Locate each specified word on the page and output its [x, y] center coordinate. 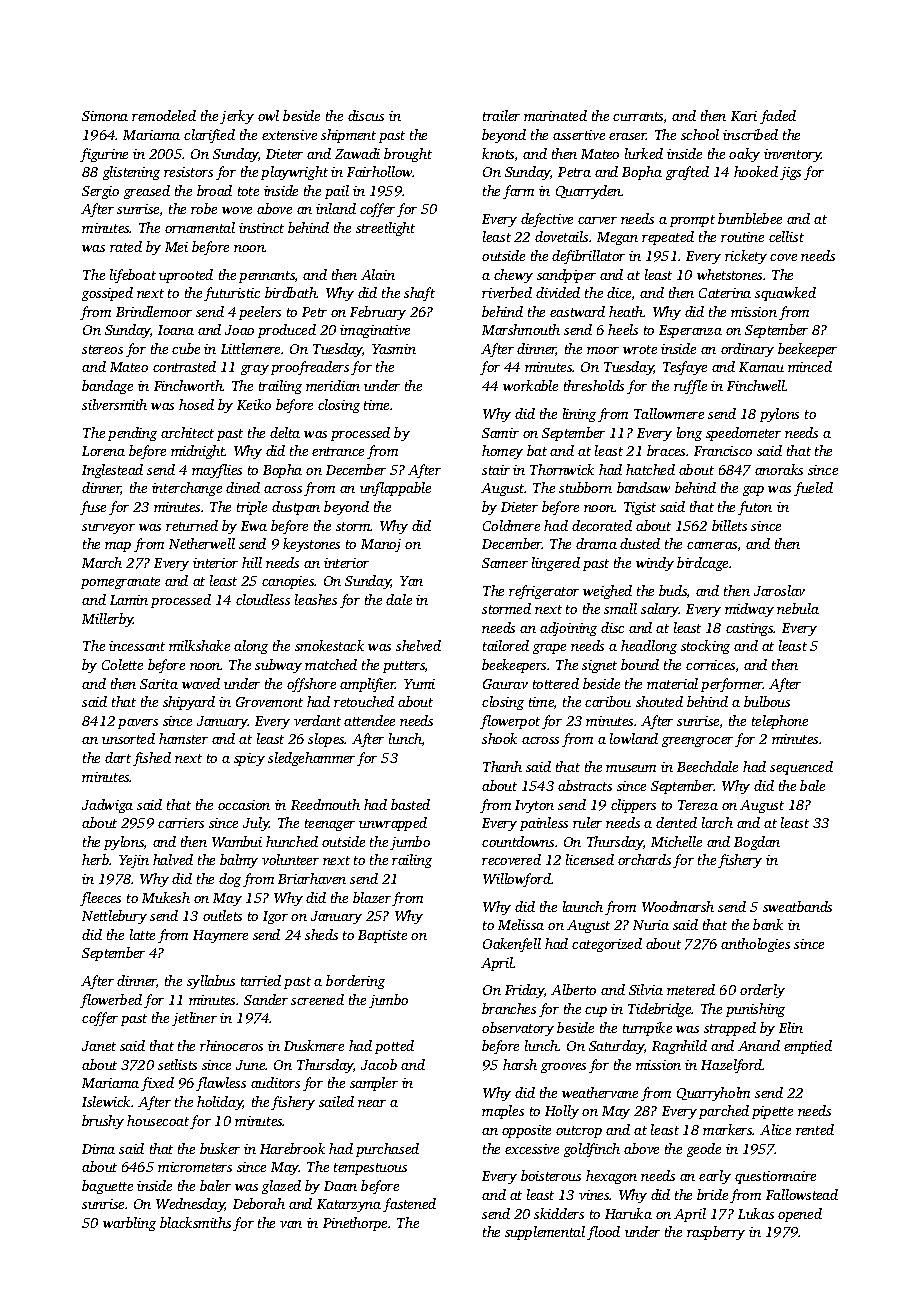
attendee [369, 720]
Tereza [698, 805]
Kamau [761, 367]
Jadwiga [107, 806]
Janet [99, 1046]
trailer [501, 115]
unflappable [395, 489]
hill [252, 562]
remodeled [164, 115]
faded [778, 117]
